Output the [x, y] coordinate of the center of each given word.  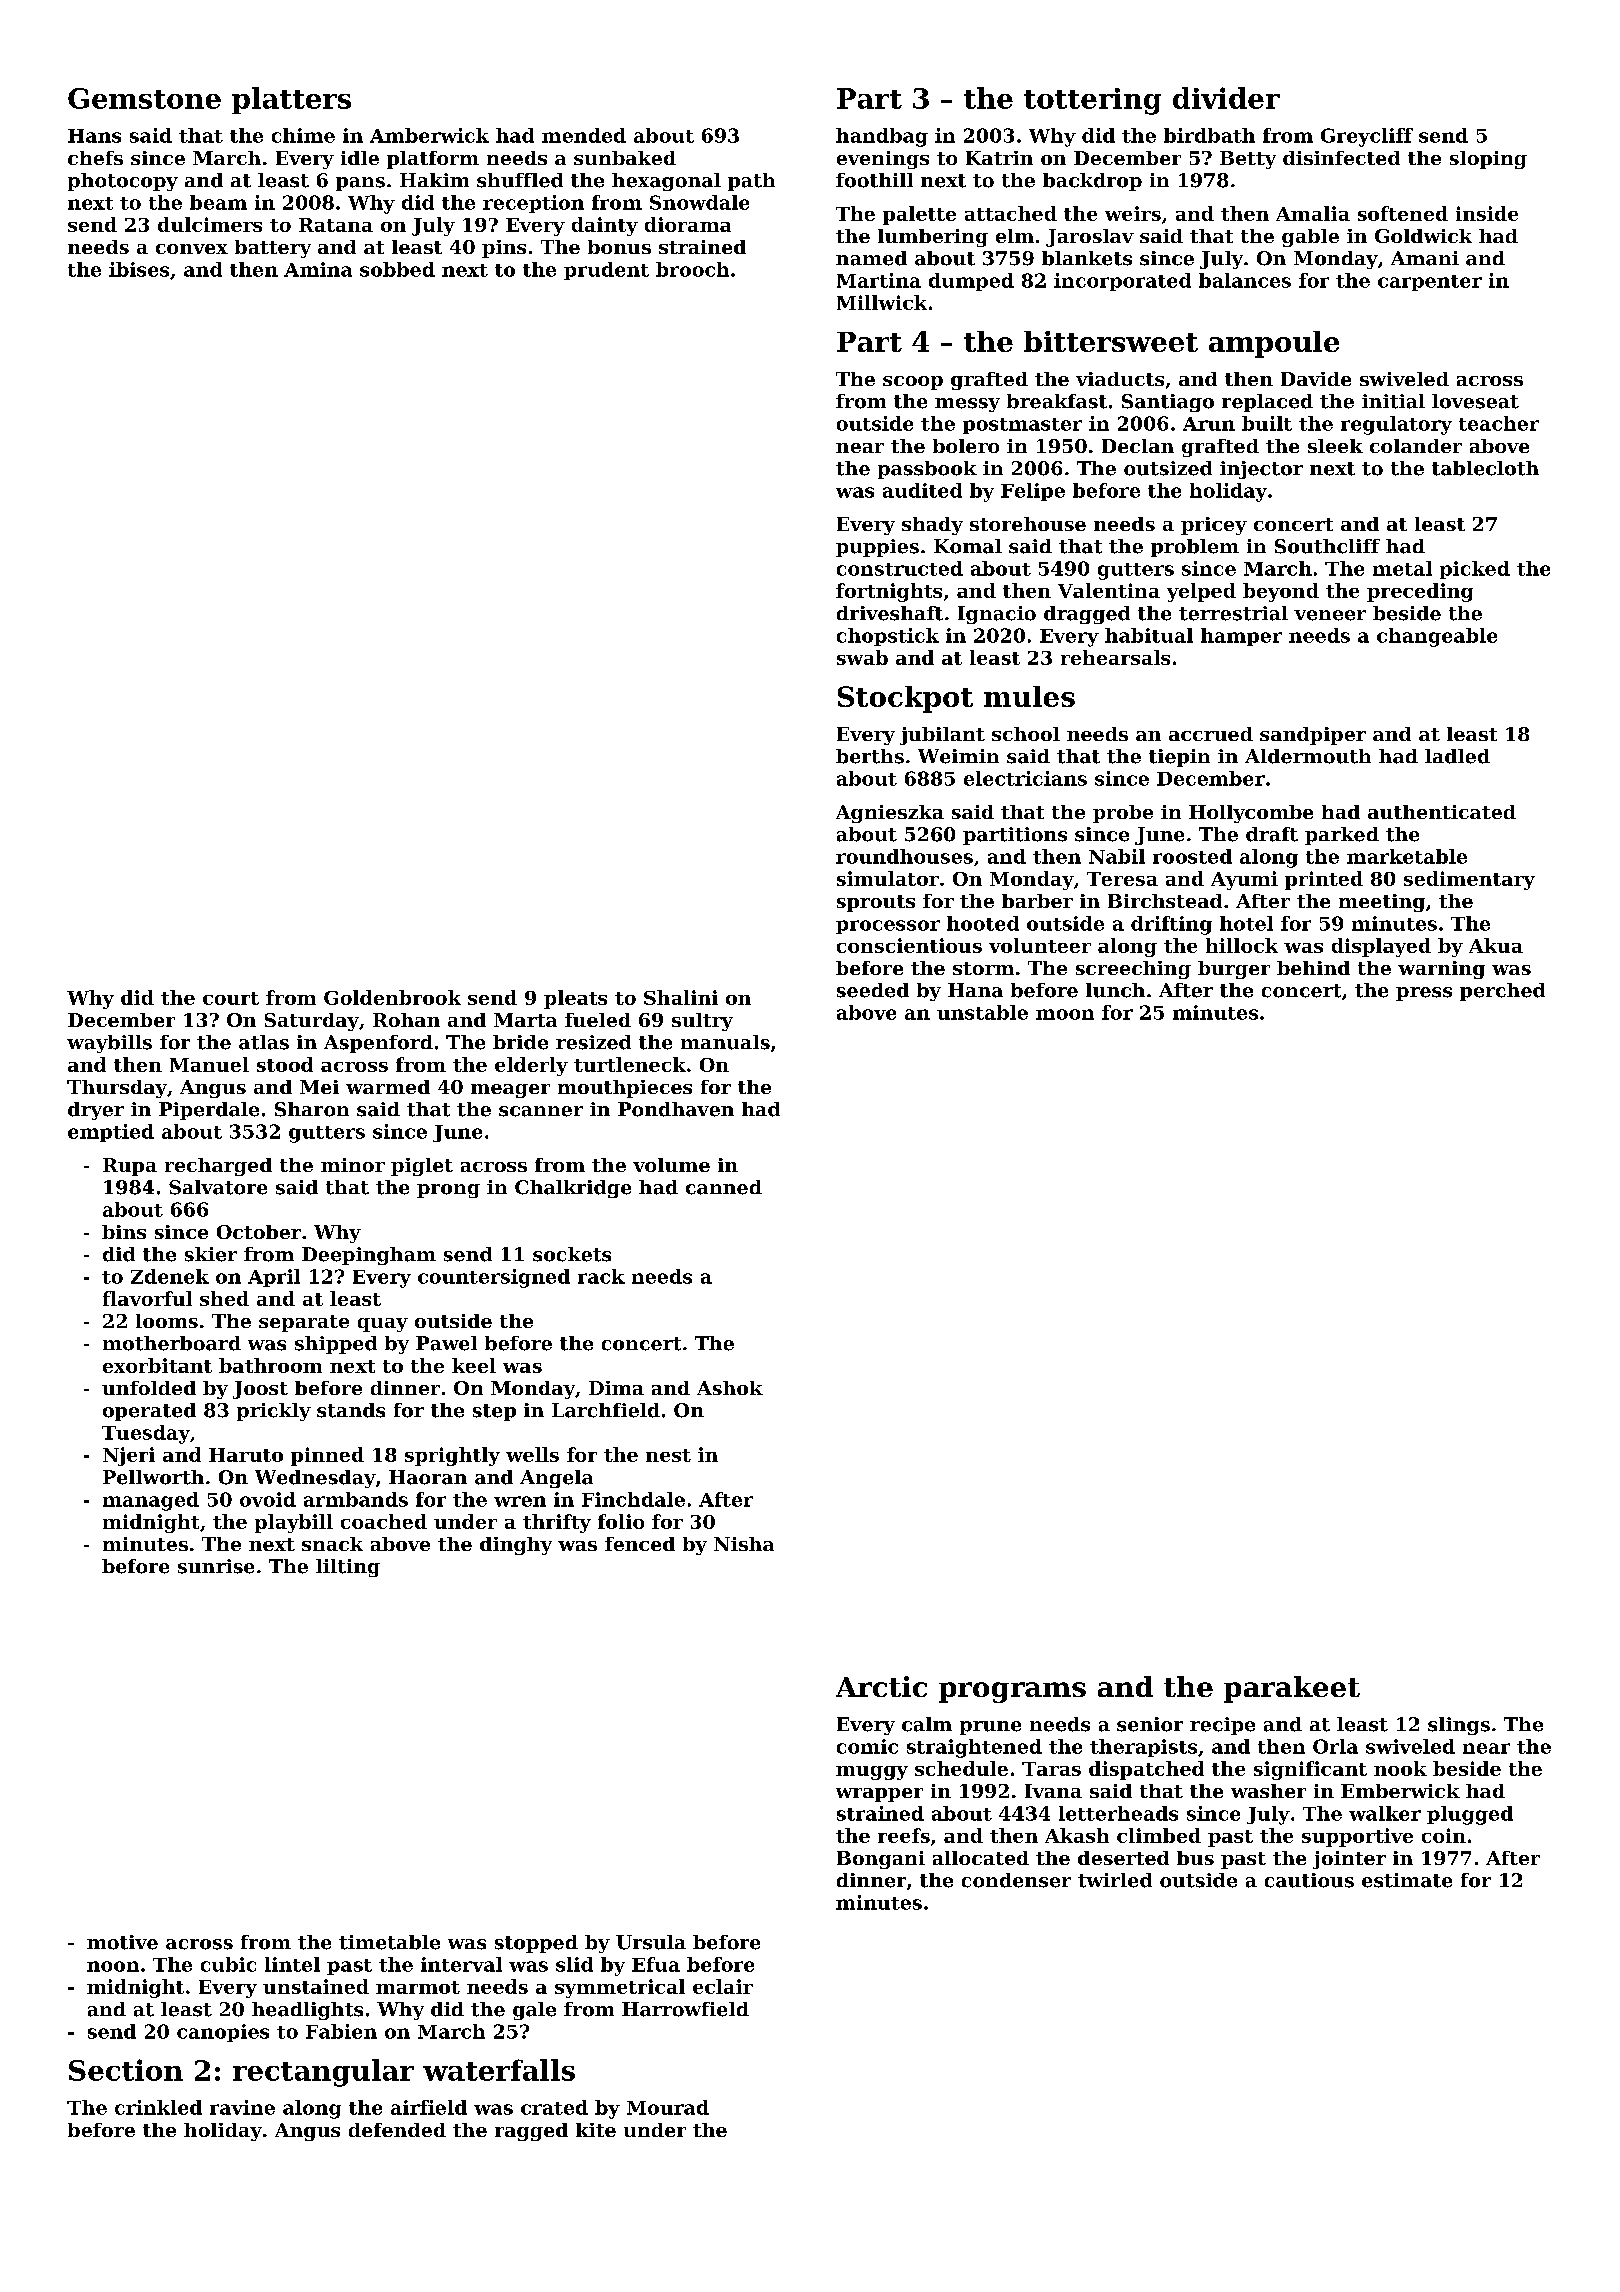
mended [584, 135]
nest [668, 1455]
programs [1012, 1692]
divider [1226, 98]
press [1424, 994]
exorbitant [157, 1365]
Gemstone [144, 98]
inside [1487, 213]
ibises [139, 269]
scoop [913, 383]
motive [122, 1942]
